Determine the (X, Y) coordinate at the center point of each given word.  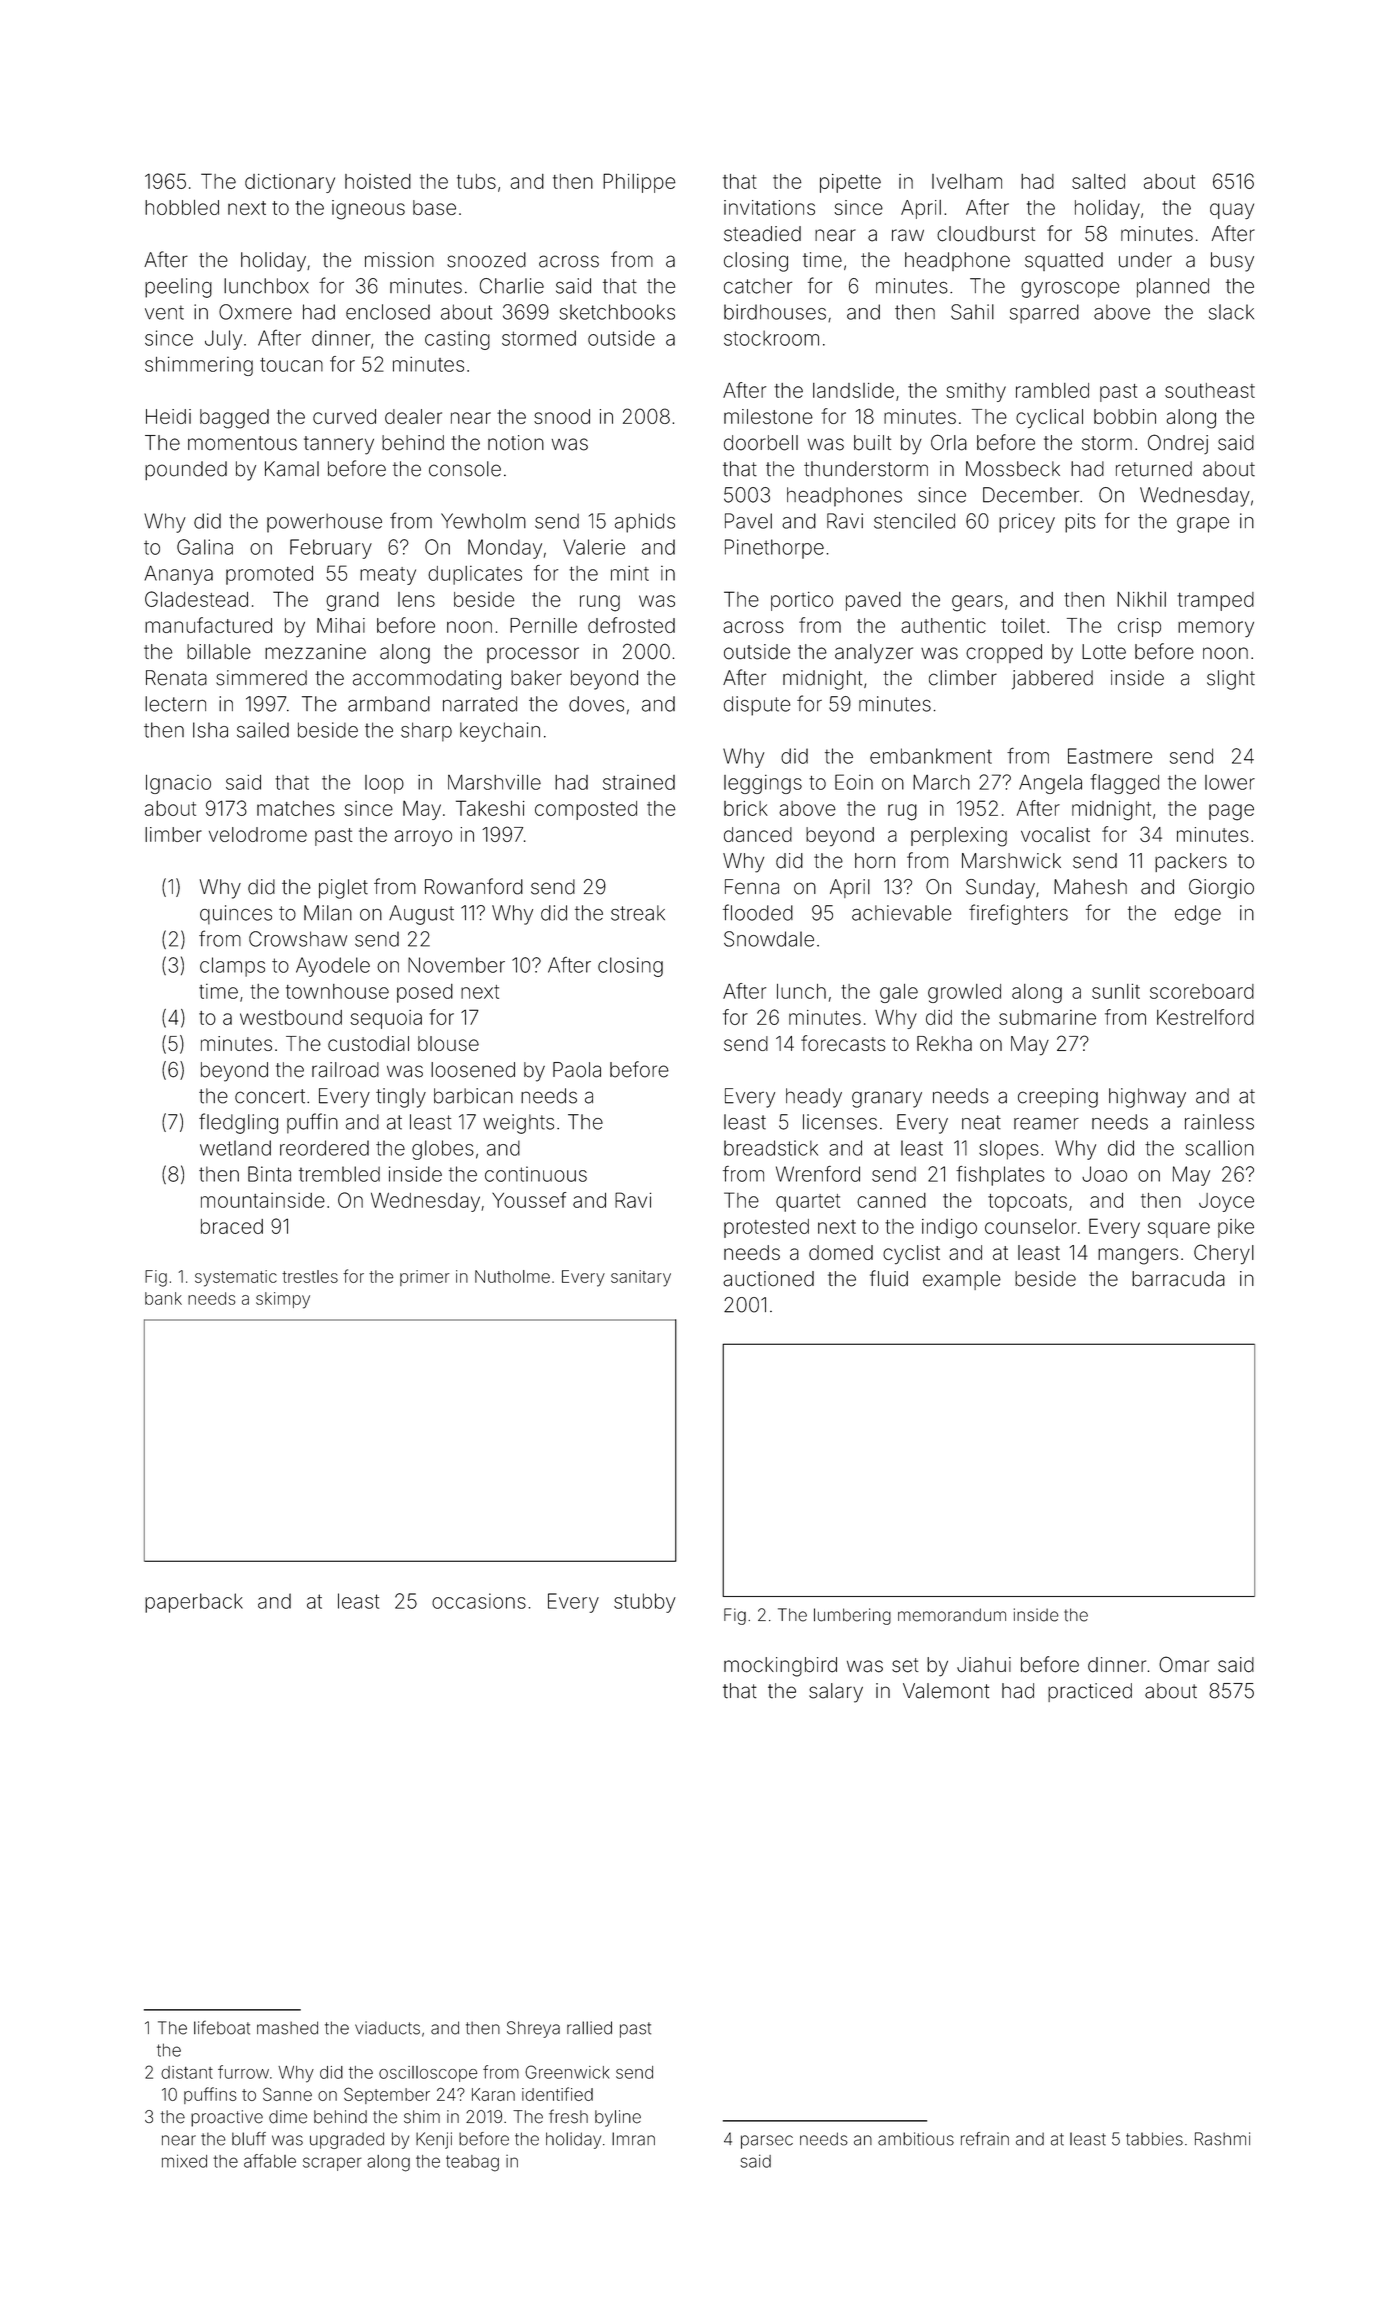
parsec (767, 2142)
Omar (1184, 1664)
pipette (850, 183)
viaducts (387, 2028)
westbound (291, 1017)
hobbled (182, 207)
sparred (1044, 314)
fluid (889, 1278)
